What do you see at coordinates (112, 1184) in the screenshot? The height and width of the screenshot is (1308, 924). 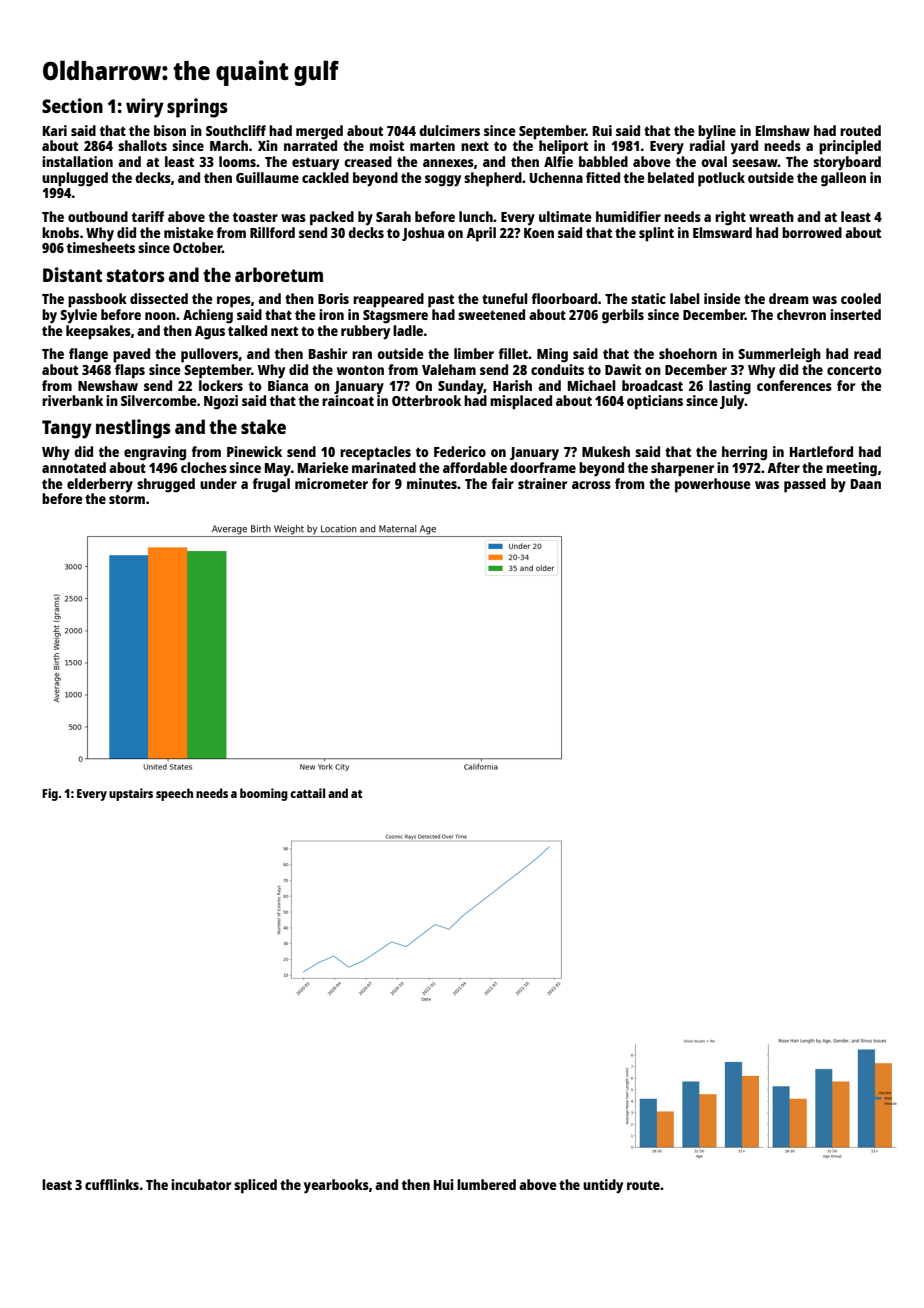 I see `cufflinks` at bounding box center [112, 1184].
